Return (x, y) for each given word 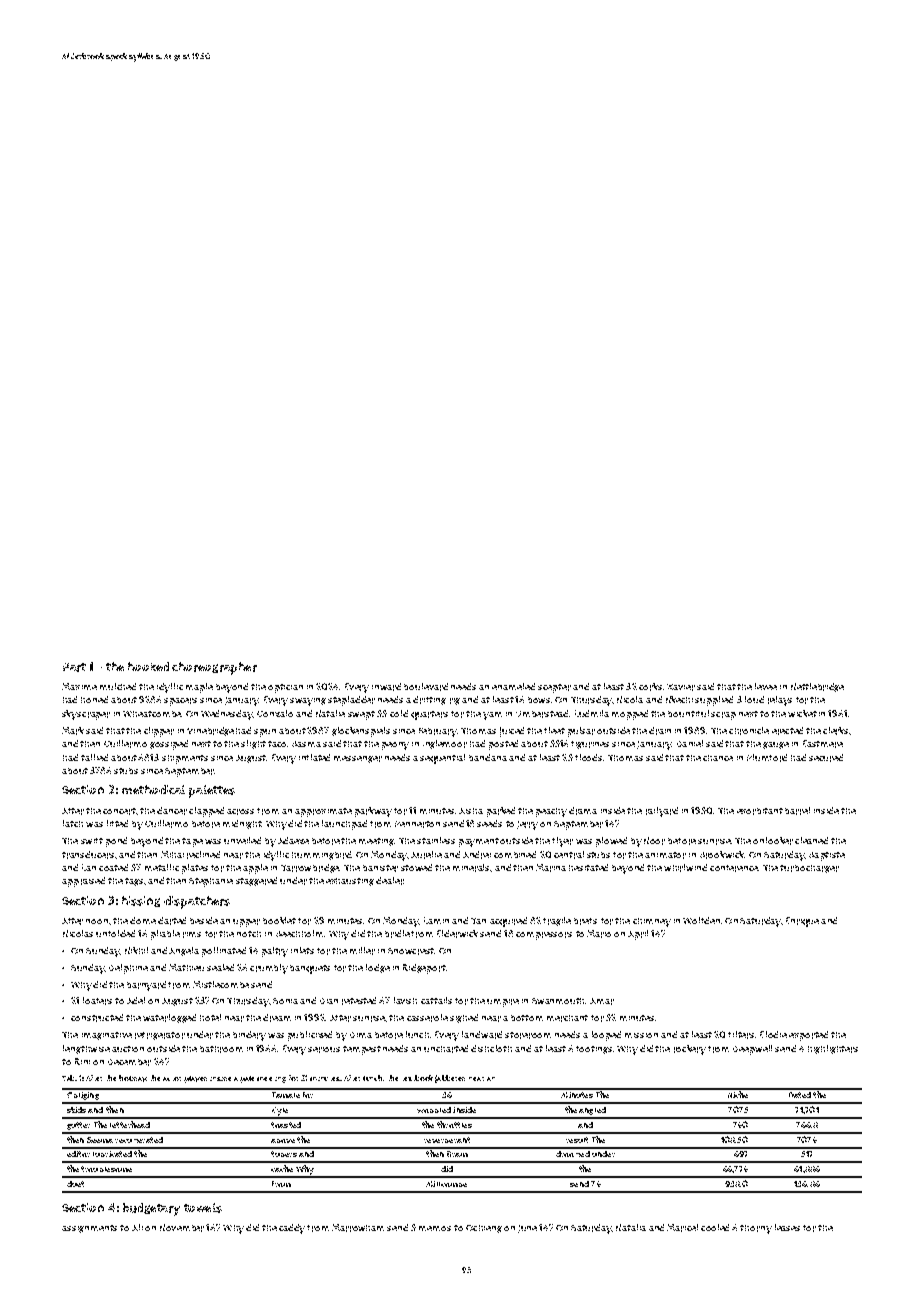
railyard (662, 812)
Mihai (172, 854)
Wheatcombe (152, 714)
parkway (373, 812)
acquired (508, 922)
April (638, 935)
